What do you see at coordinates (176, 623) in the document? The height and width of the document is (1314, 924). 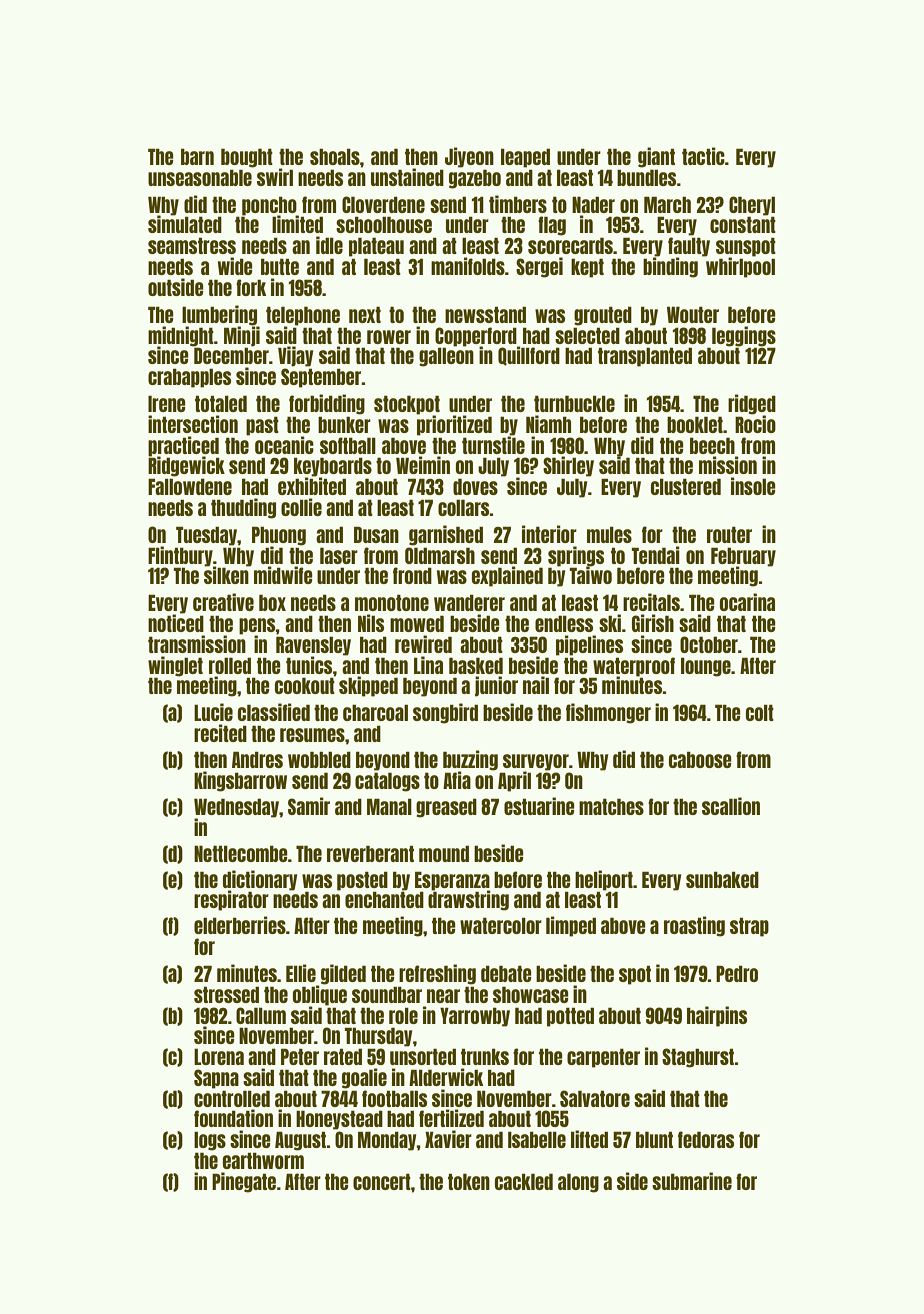 I see `noticed` at bounding box center [176, 623].
